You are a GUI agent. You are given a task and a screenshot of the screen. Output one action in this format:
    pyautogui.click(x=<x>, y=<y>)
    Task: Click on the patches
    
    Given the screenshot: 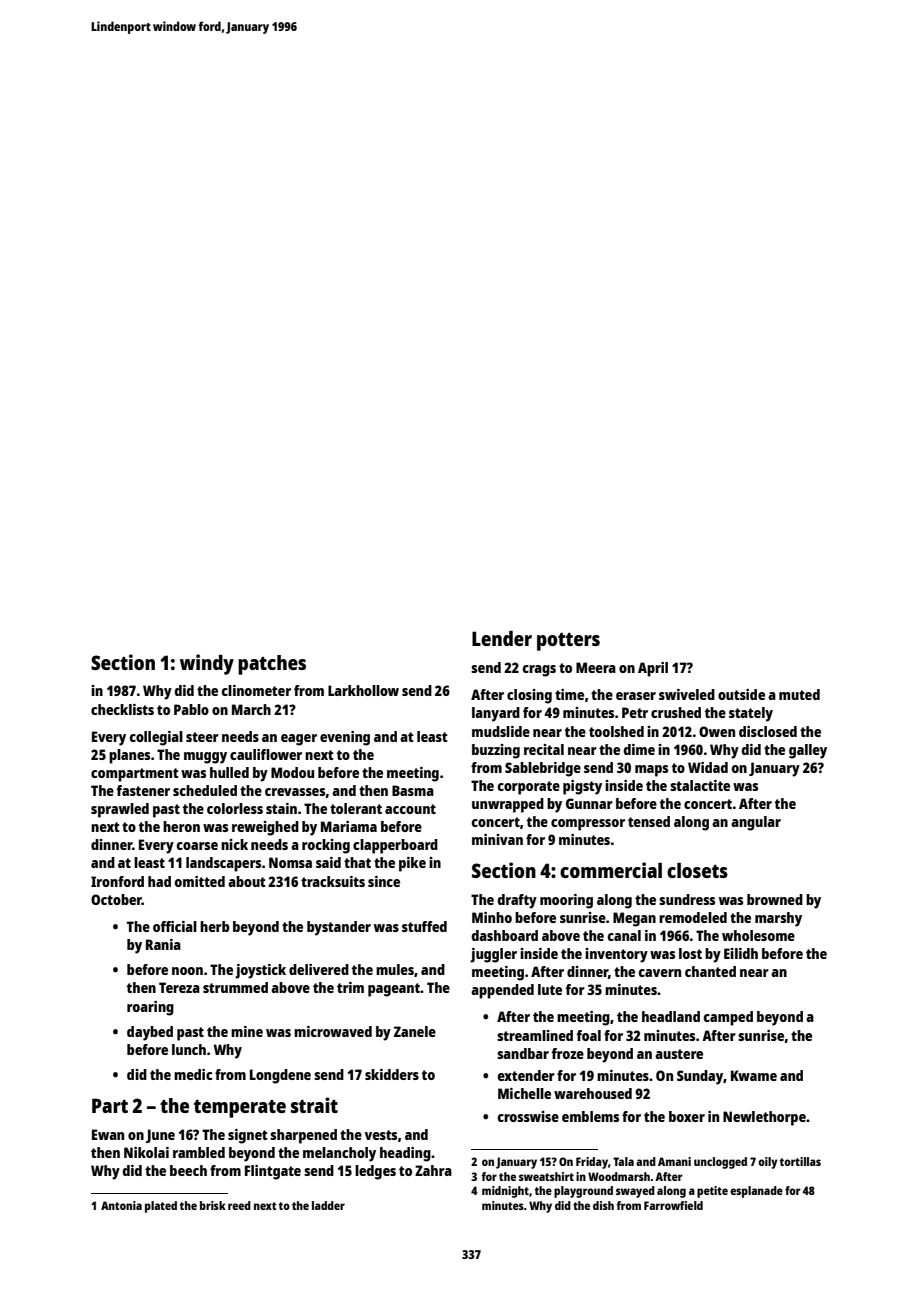 What is the action you would take?
    pyautogui.click(x=272, y=665)
